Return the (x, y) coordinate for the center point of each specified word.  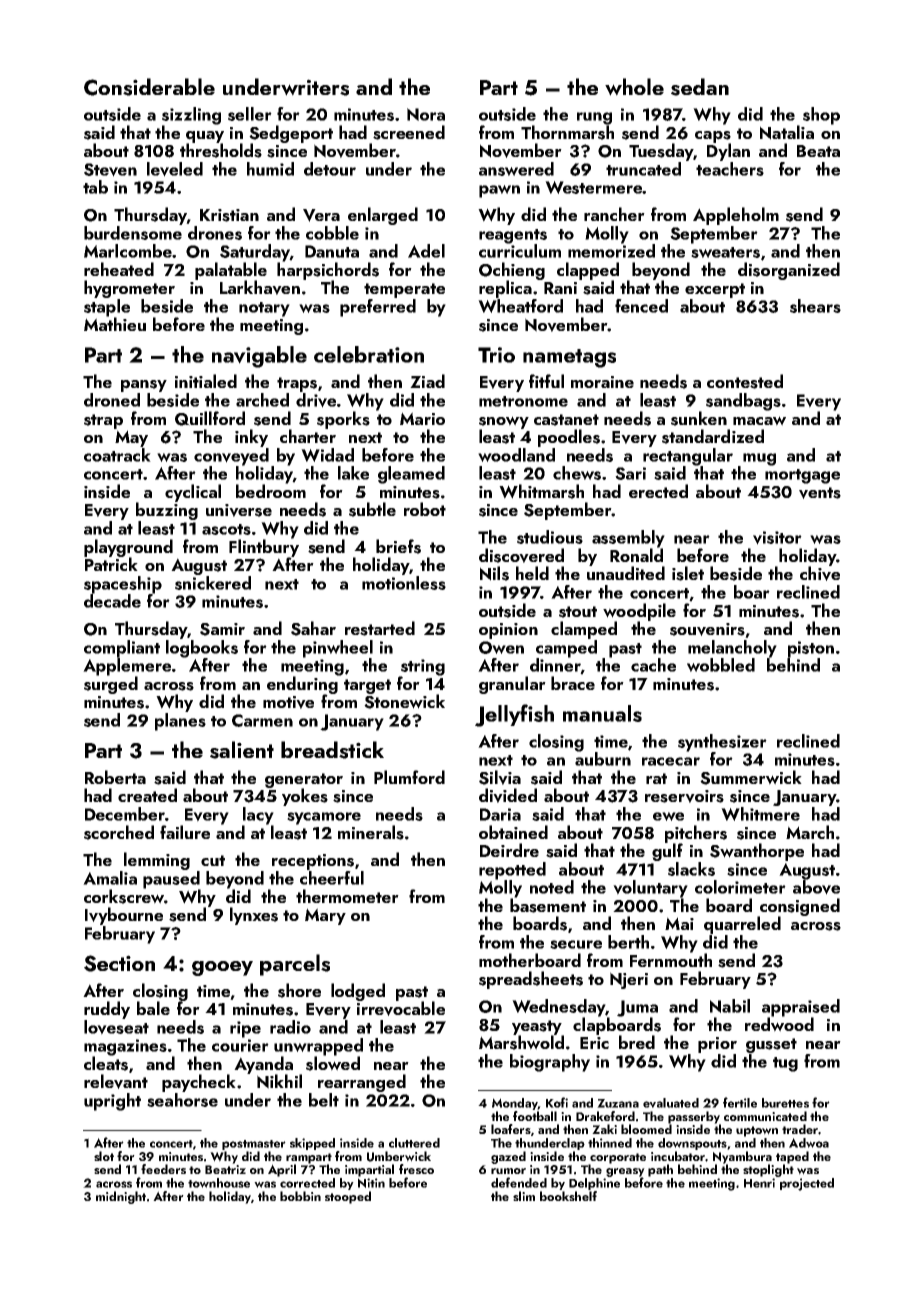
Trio (496, 355)
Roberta (115, 777)
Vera (321, 215)
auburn (603, 759)
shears (815, 306)
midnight (121, 1197)
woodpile (639, 612)
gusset (771, 1045)
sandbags (743, 402)
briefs (398, 546)
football (535, 1116)
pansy (144, 386)
